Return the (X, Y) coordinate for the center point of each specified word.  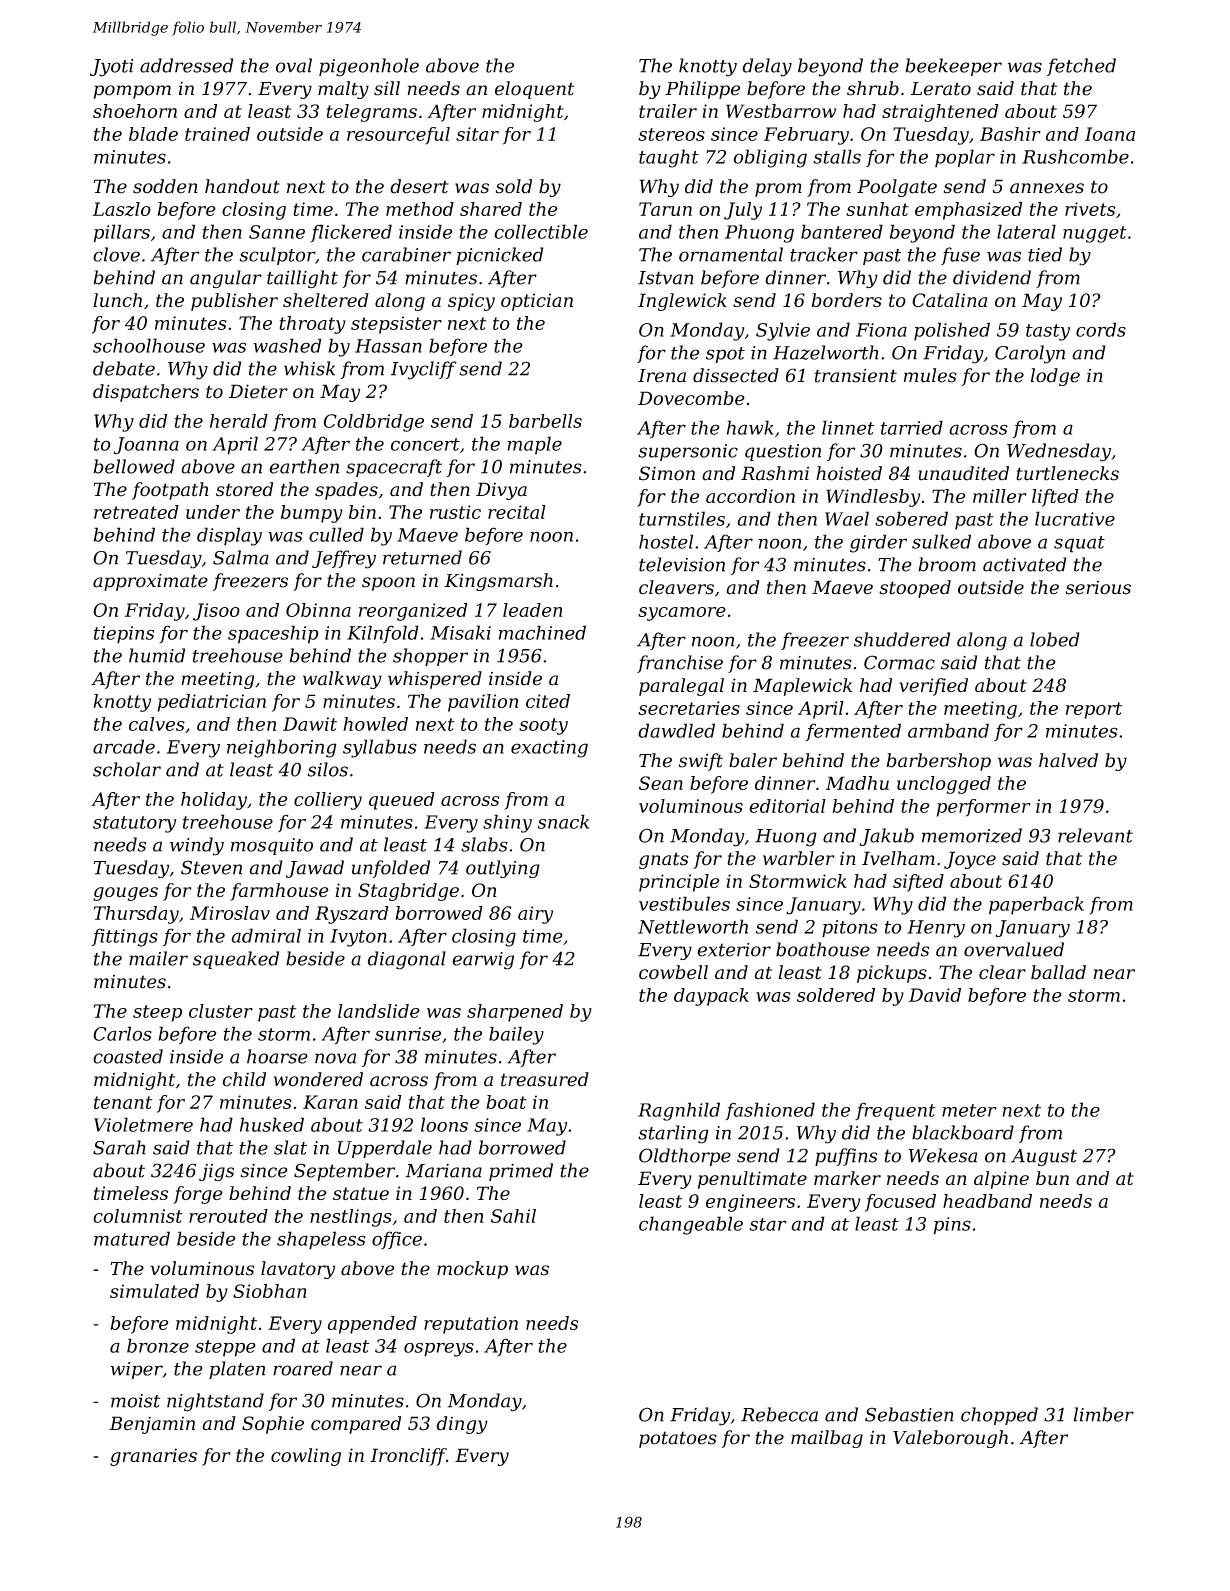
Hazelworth (825, 352)
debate (124, 368)
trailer (668, 111)
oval (294, 65)
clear (1002, 972)
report (1094, 710)
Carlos (122, 1033)
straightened (940, 113)
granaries (153, 1457)
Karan (330, 1102)
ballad (1058, 972)
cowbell (673, 972)
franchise (680, 664)
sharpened (515, 1013)
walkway (342, 680)
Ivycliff (424, 370)
